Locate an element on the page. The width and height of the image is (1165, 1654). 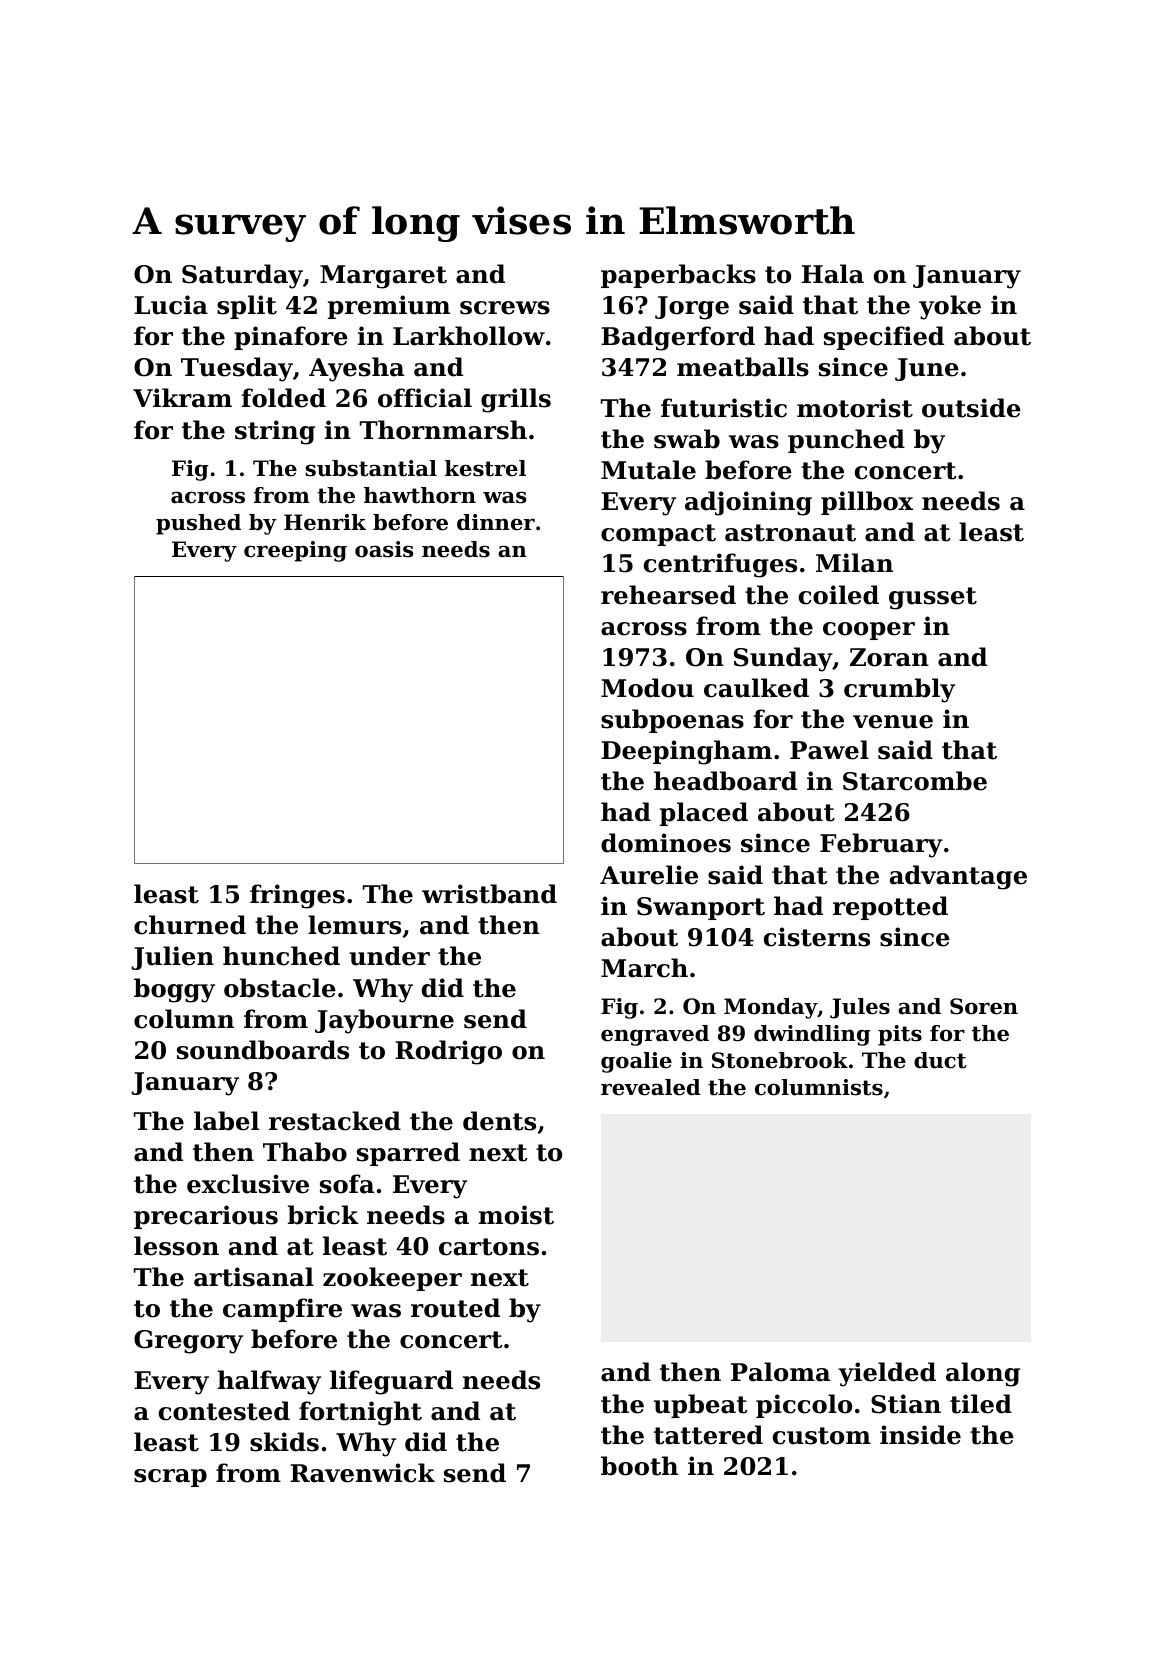
scrap is located at coordinates (170, 1478).
